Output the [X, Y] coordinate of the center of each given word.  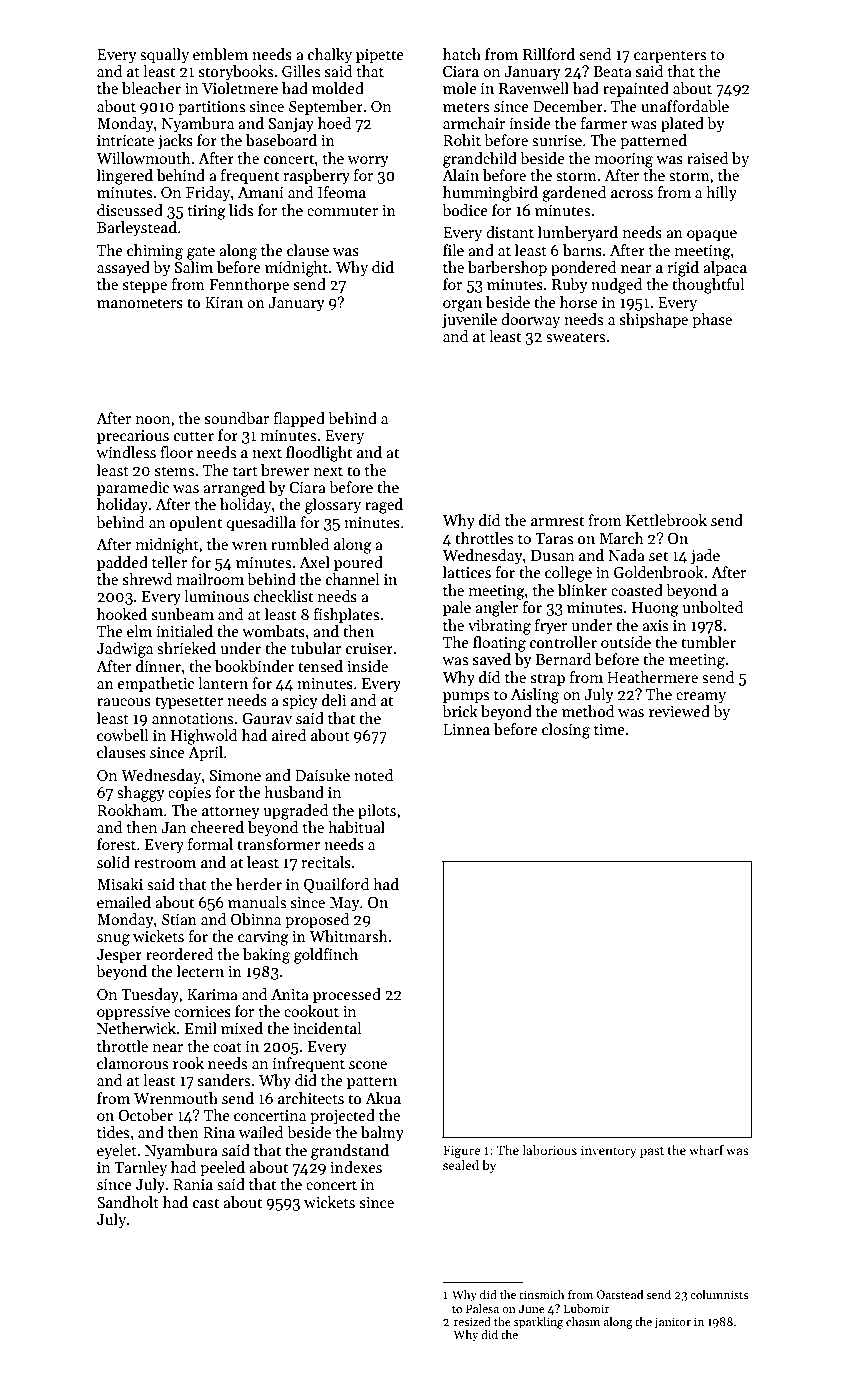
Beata [612, 71]
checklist [283, 596]
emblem [220, 54]
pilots [377, 811]
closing [566, 731]
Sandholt [128, 1202]
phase [712, 320]
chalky [330, 55]
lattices [467, 572]
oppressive [133, 1013]
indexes [356, 1167]
